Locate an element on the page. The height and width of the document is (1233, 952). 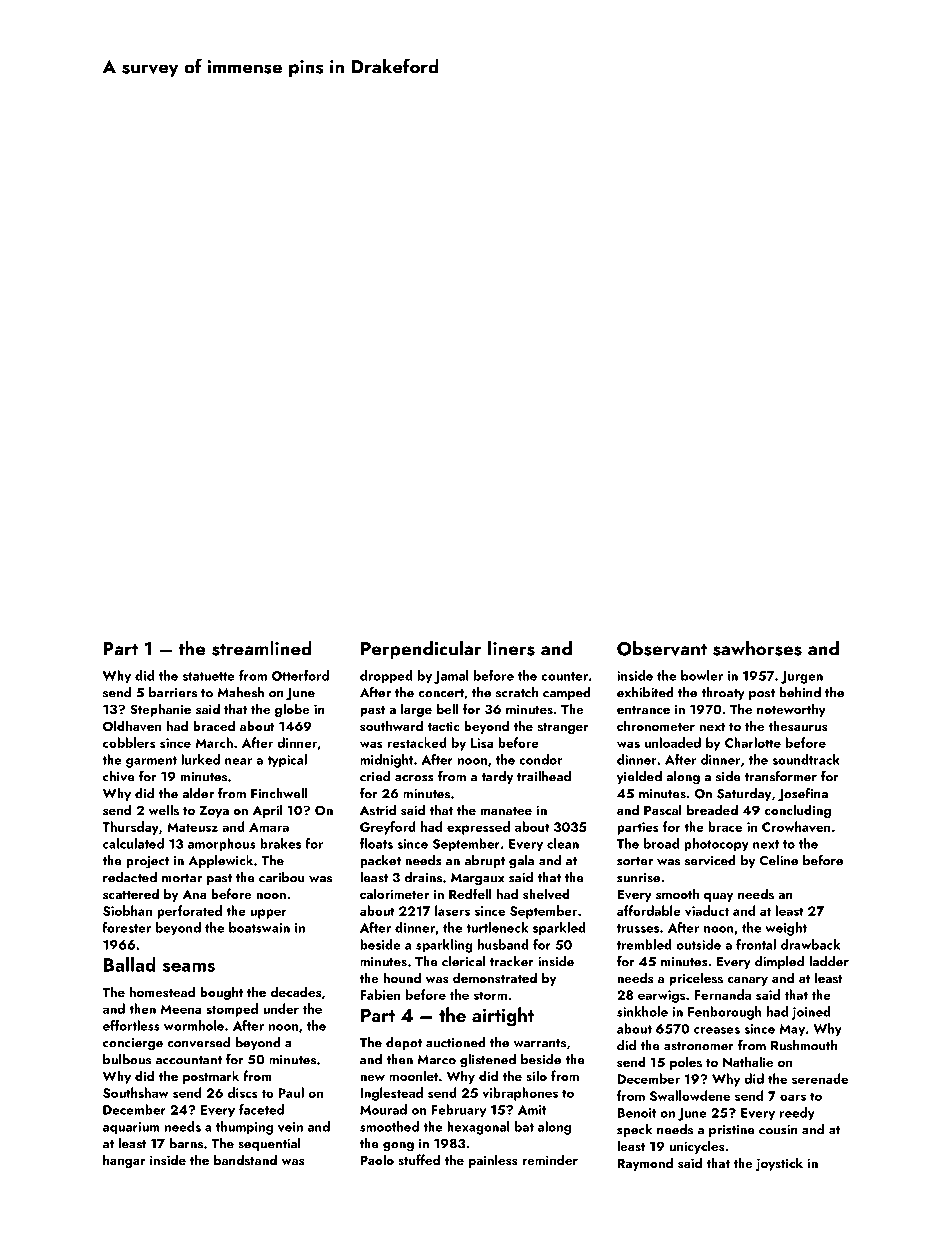
bulbous is located at coordinates (127, 1059).
